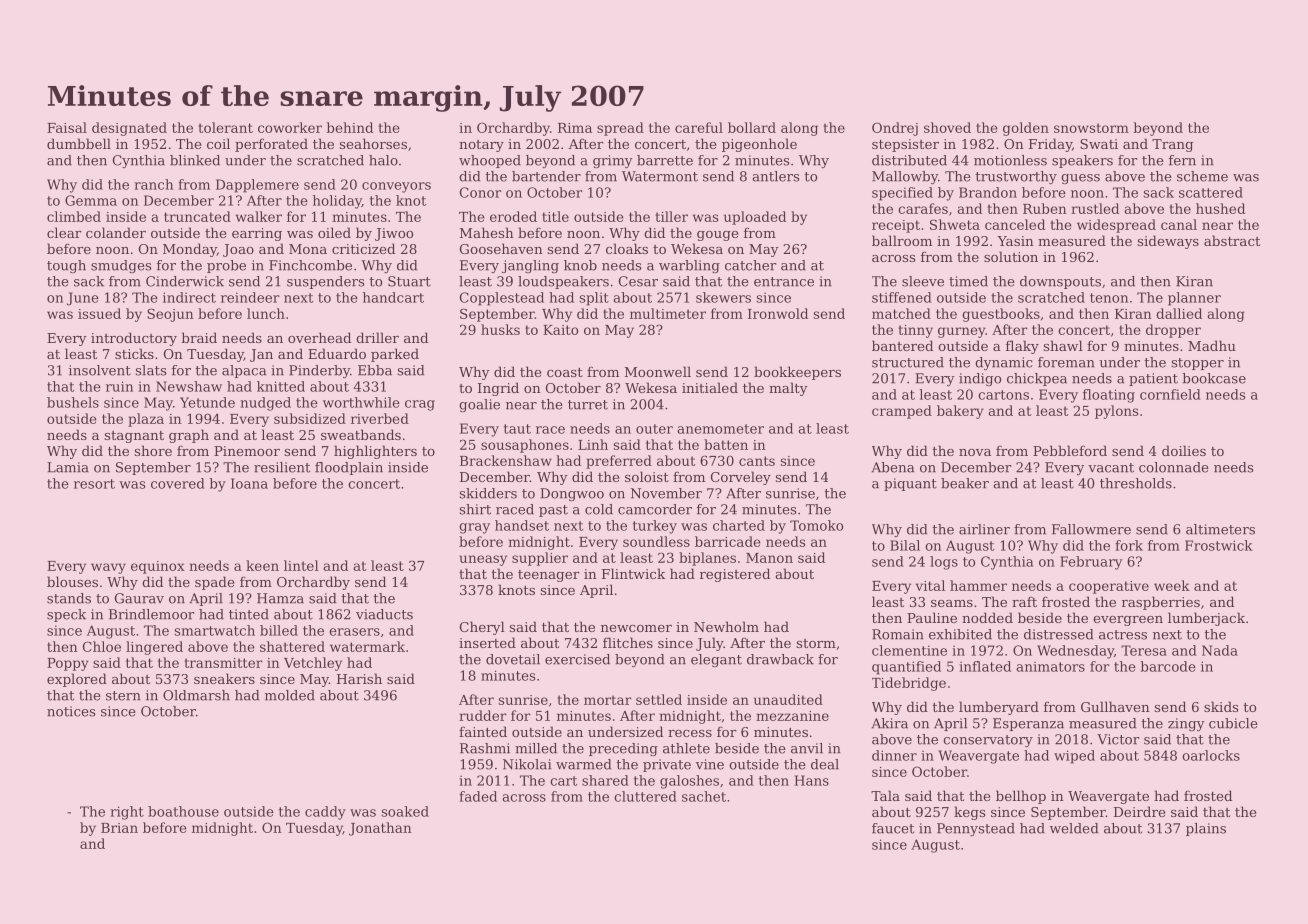 This screenshot has width=1308, height=924. Describe the element at coordinates (893, 828) in the screenshot. I see `faucet` at that location.
